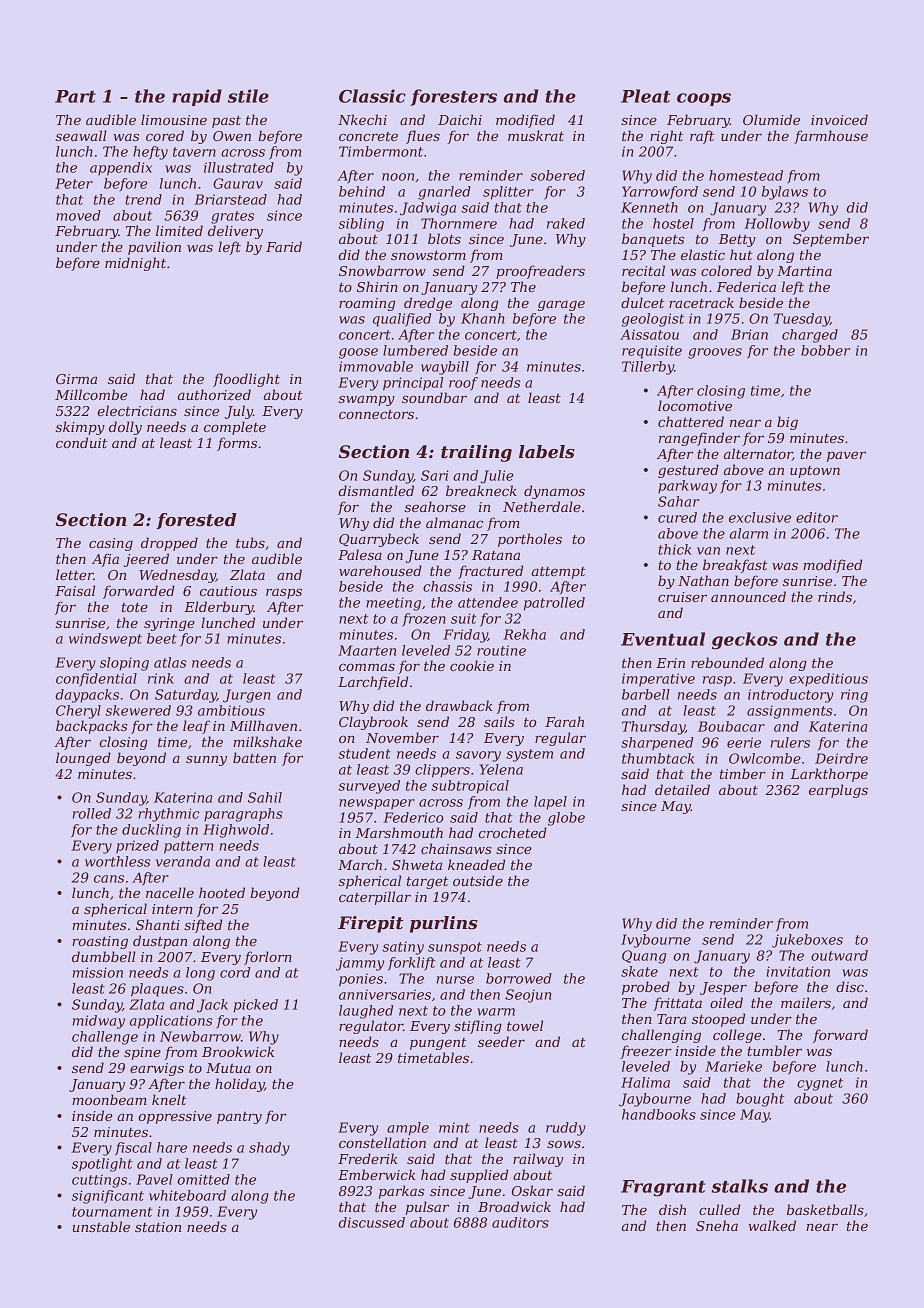 This screenshot has width=924, height=1308. Describe the element at coordinates (838, 791) in the screenshot. I see `earplugs` at that location.
